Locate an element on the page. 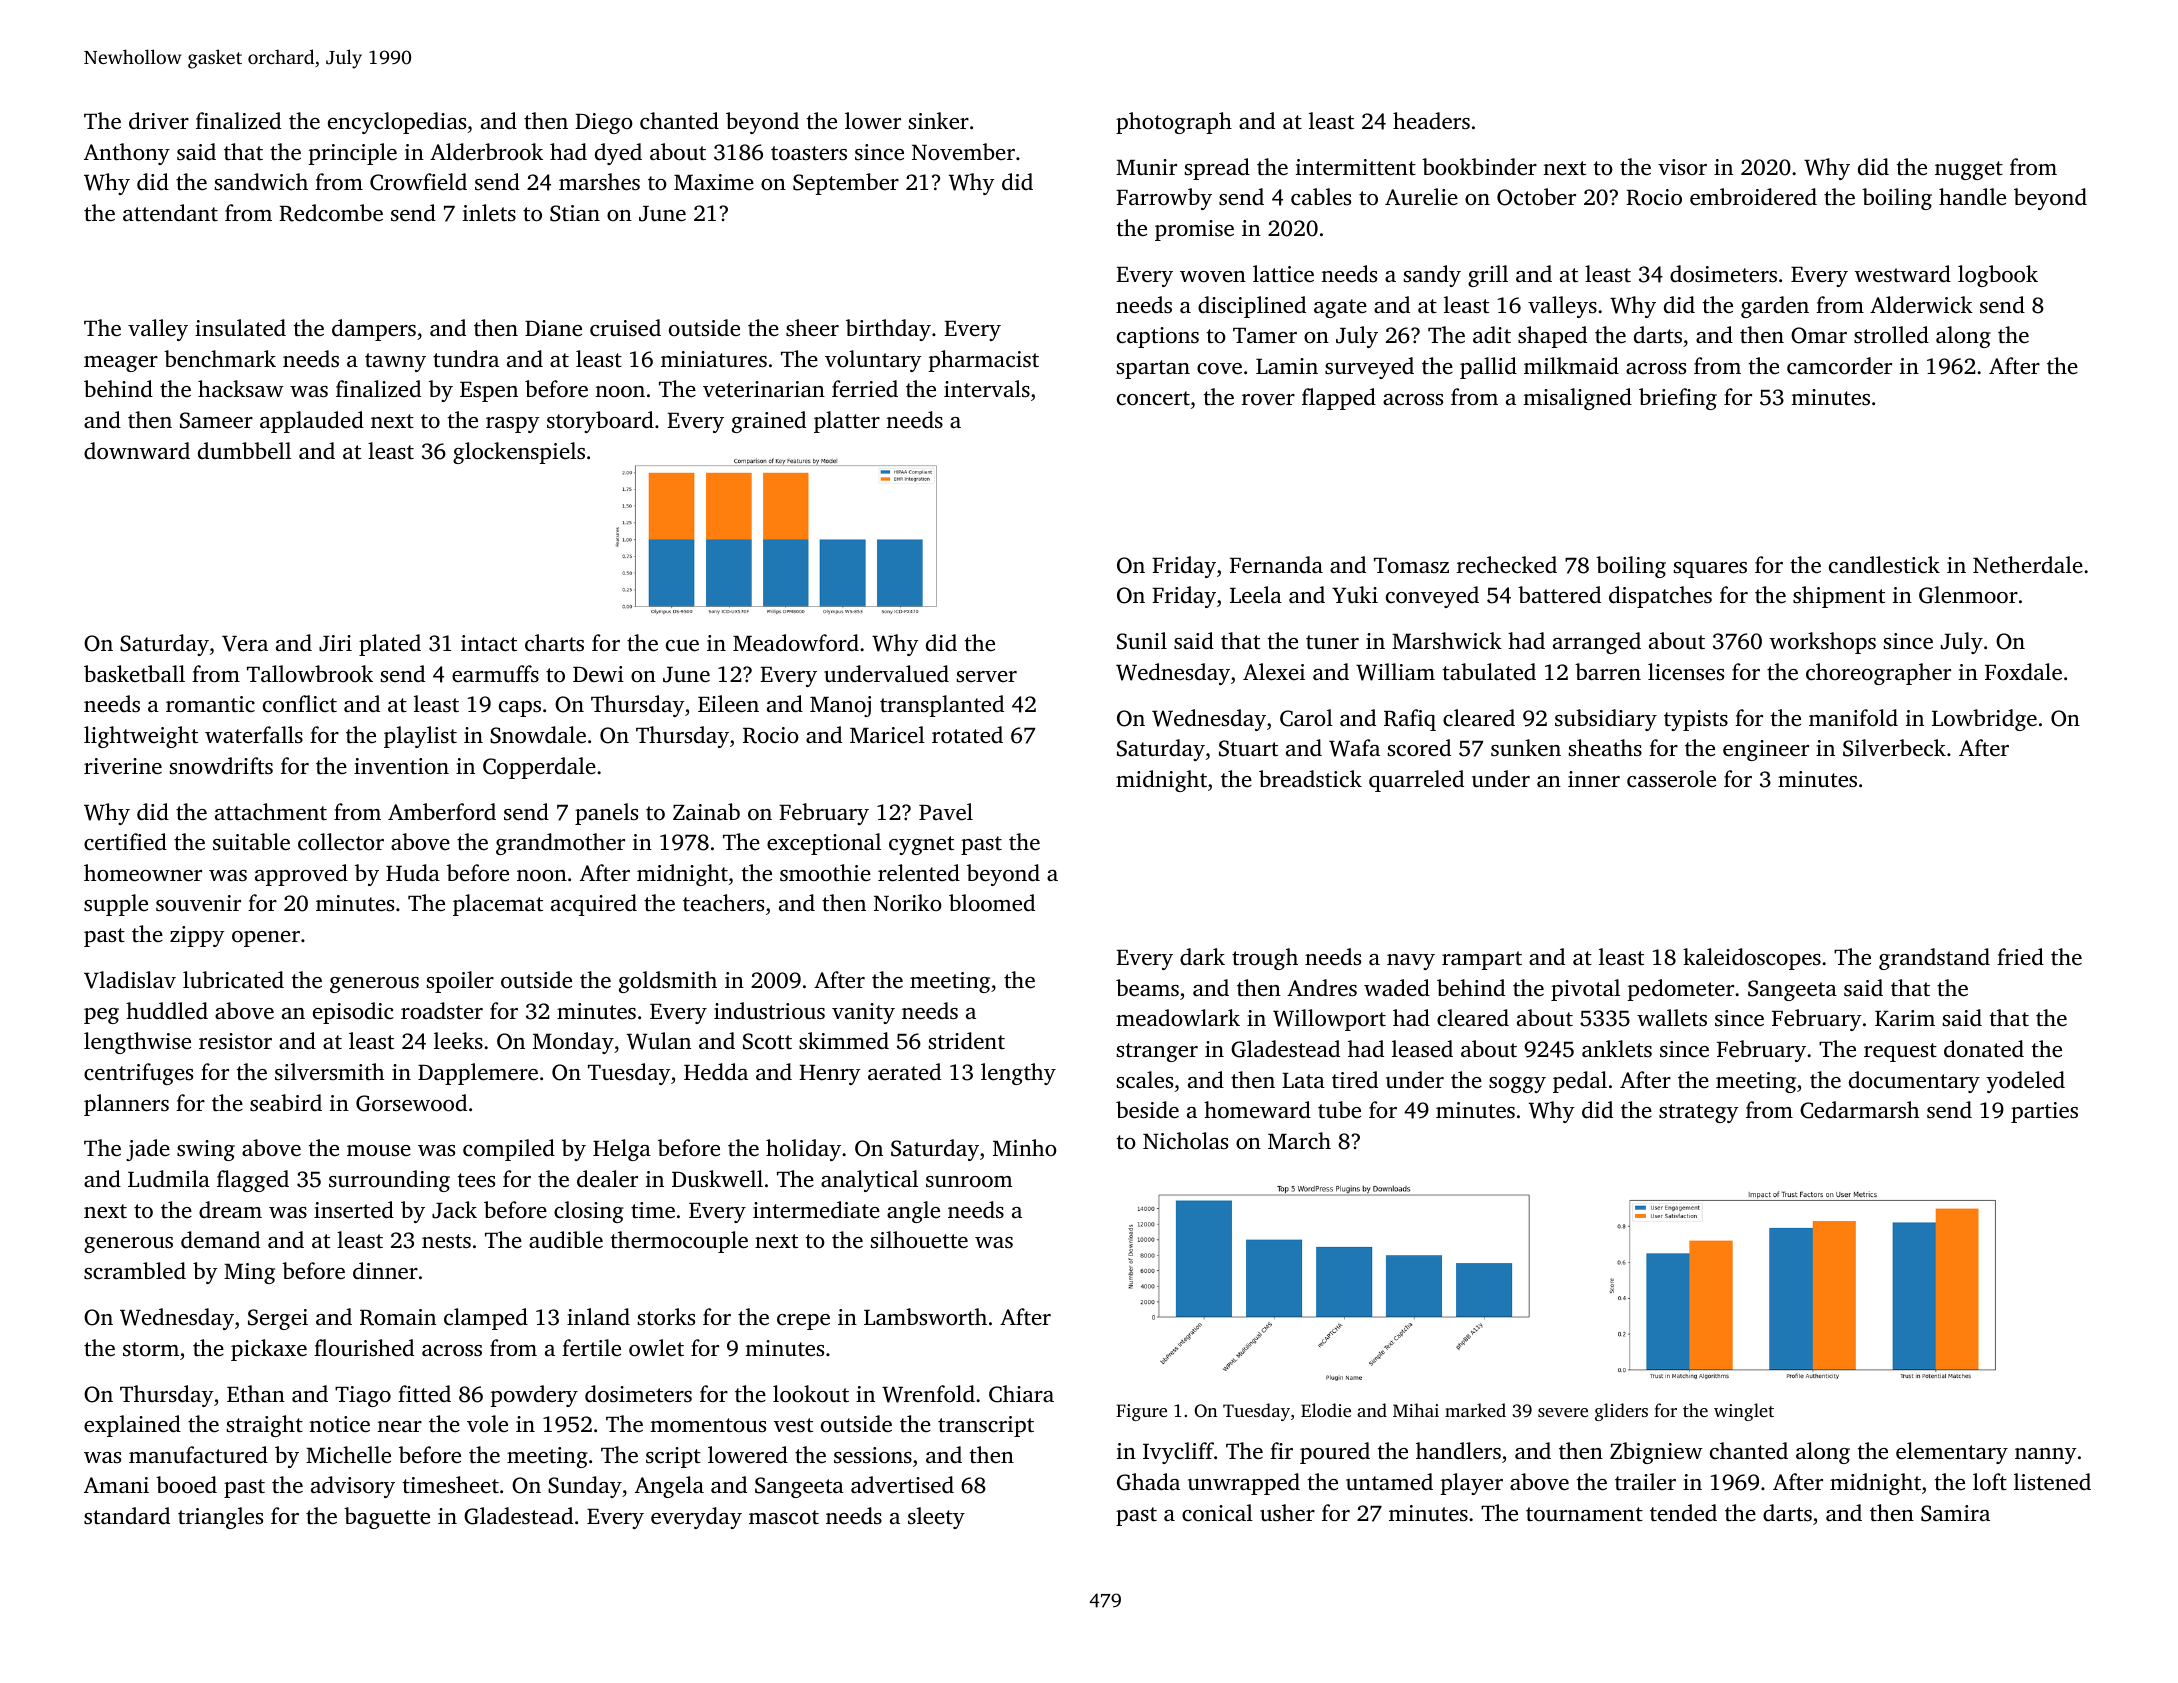 The width and height of the image is (2178, 1683). bookbinder is located at coordinates (1479, 167).
